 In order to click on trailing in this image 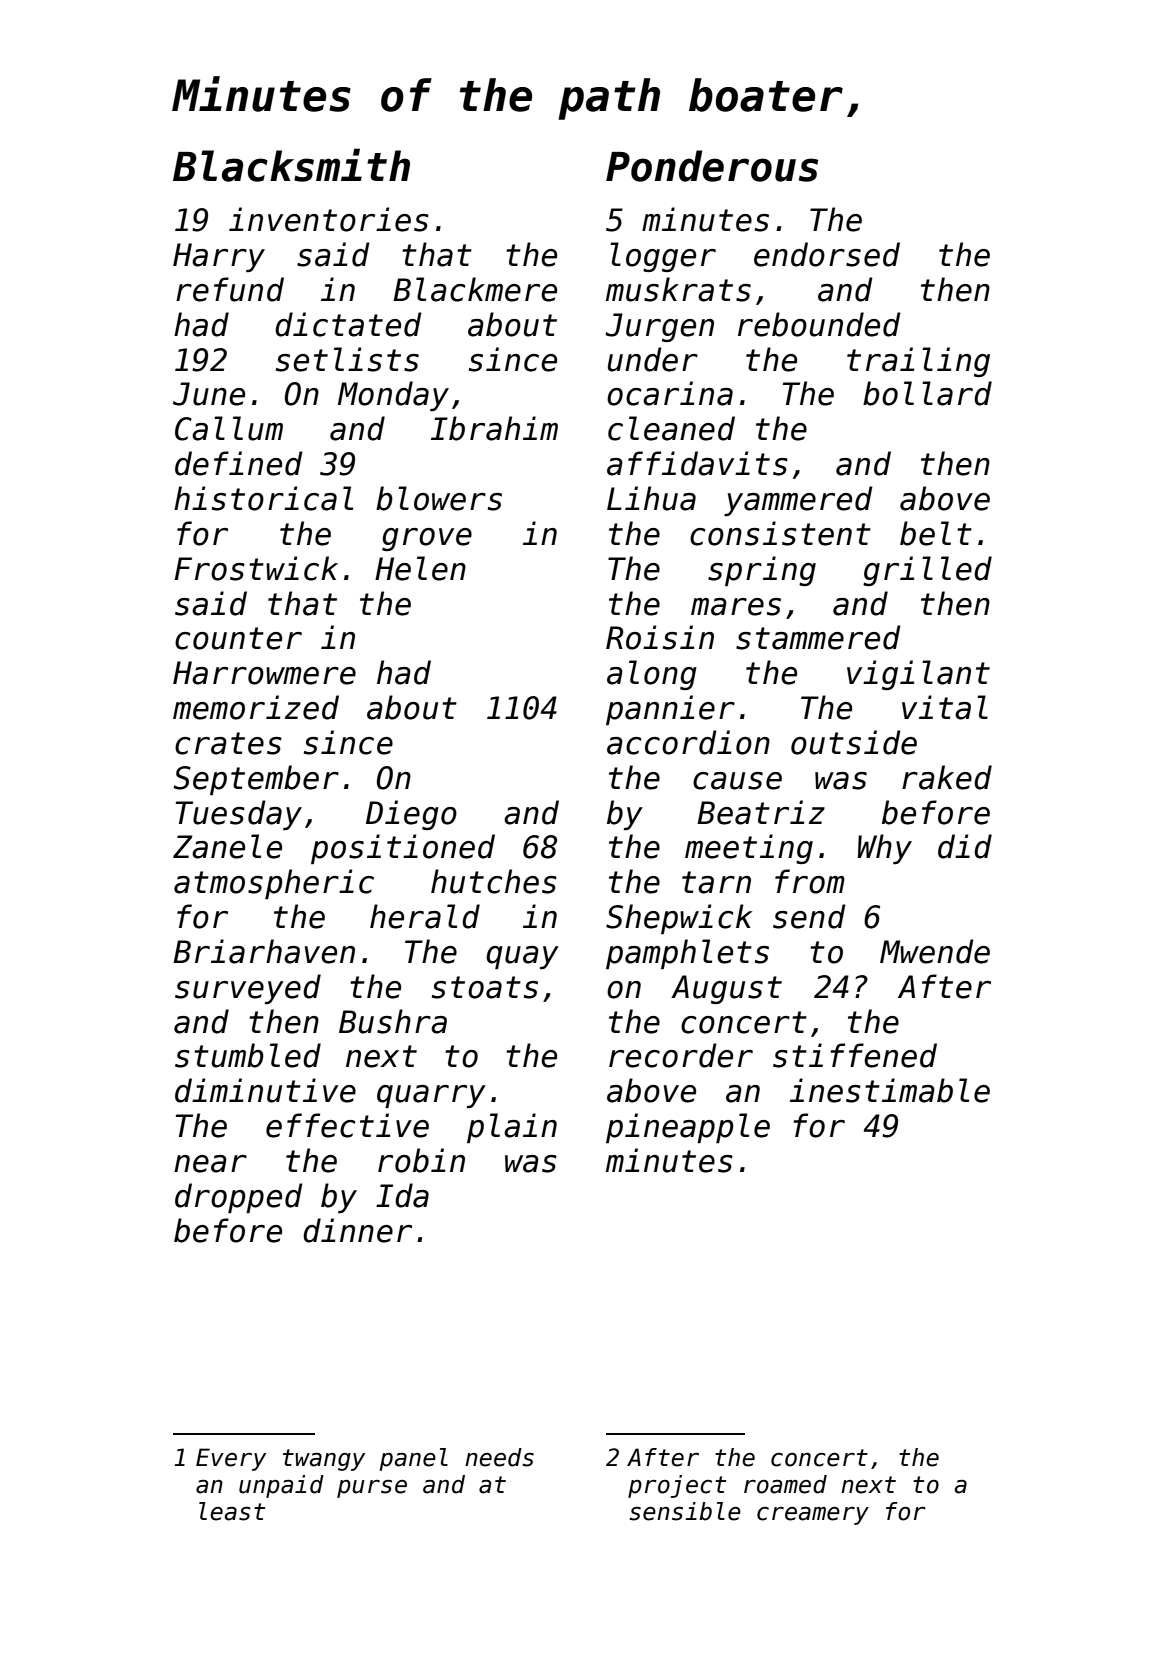, I will do `click(918, 362)`.
